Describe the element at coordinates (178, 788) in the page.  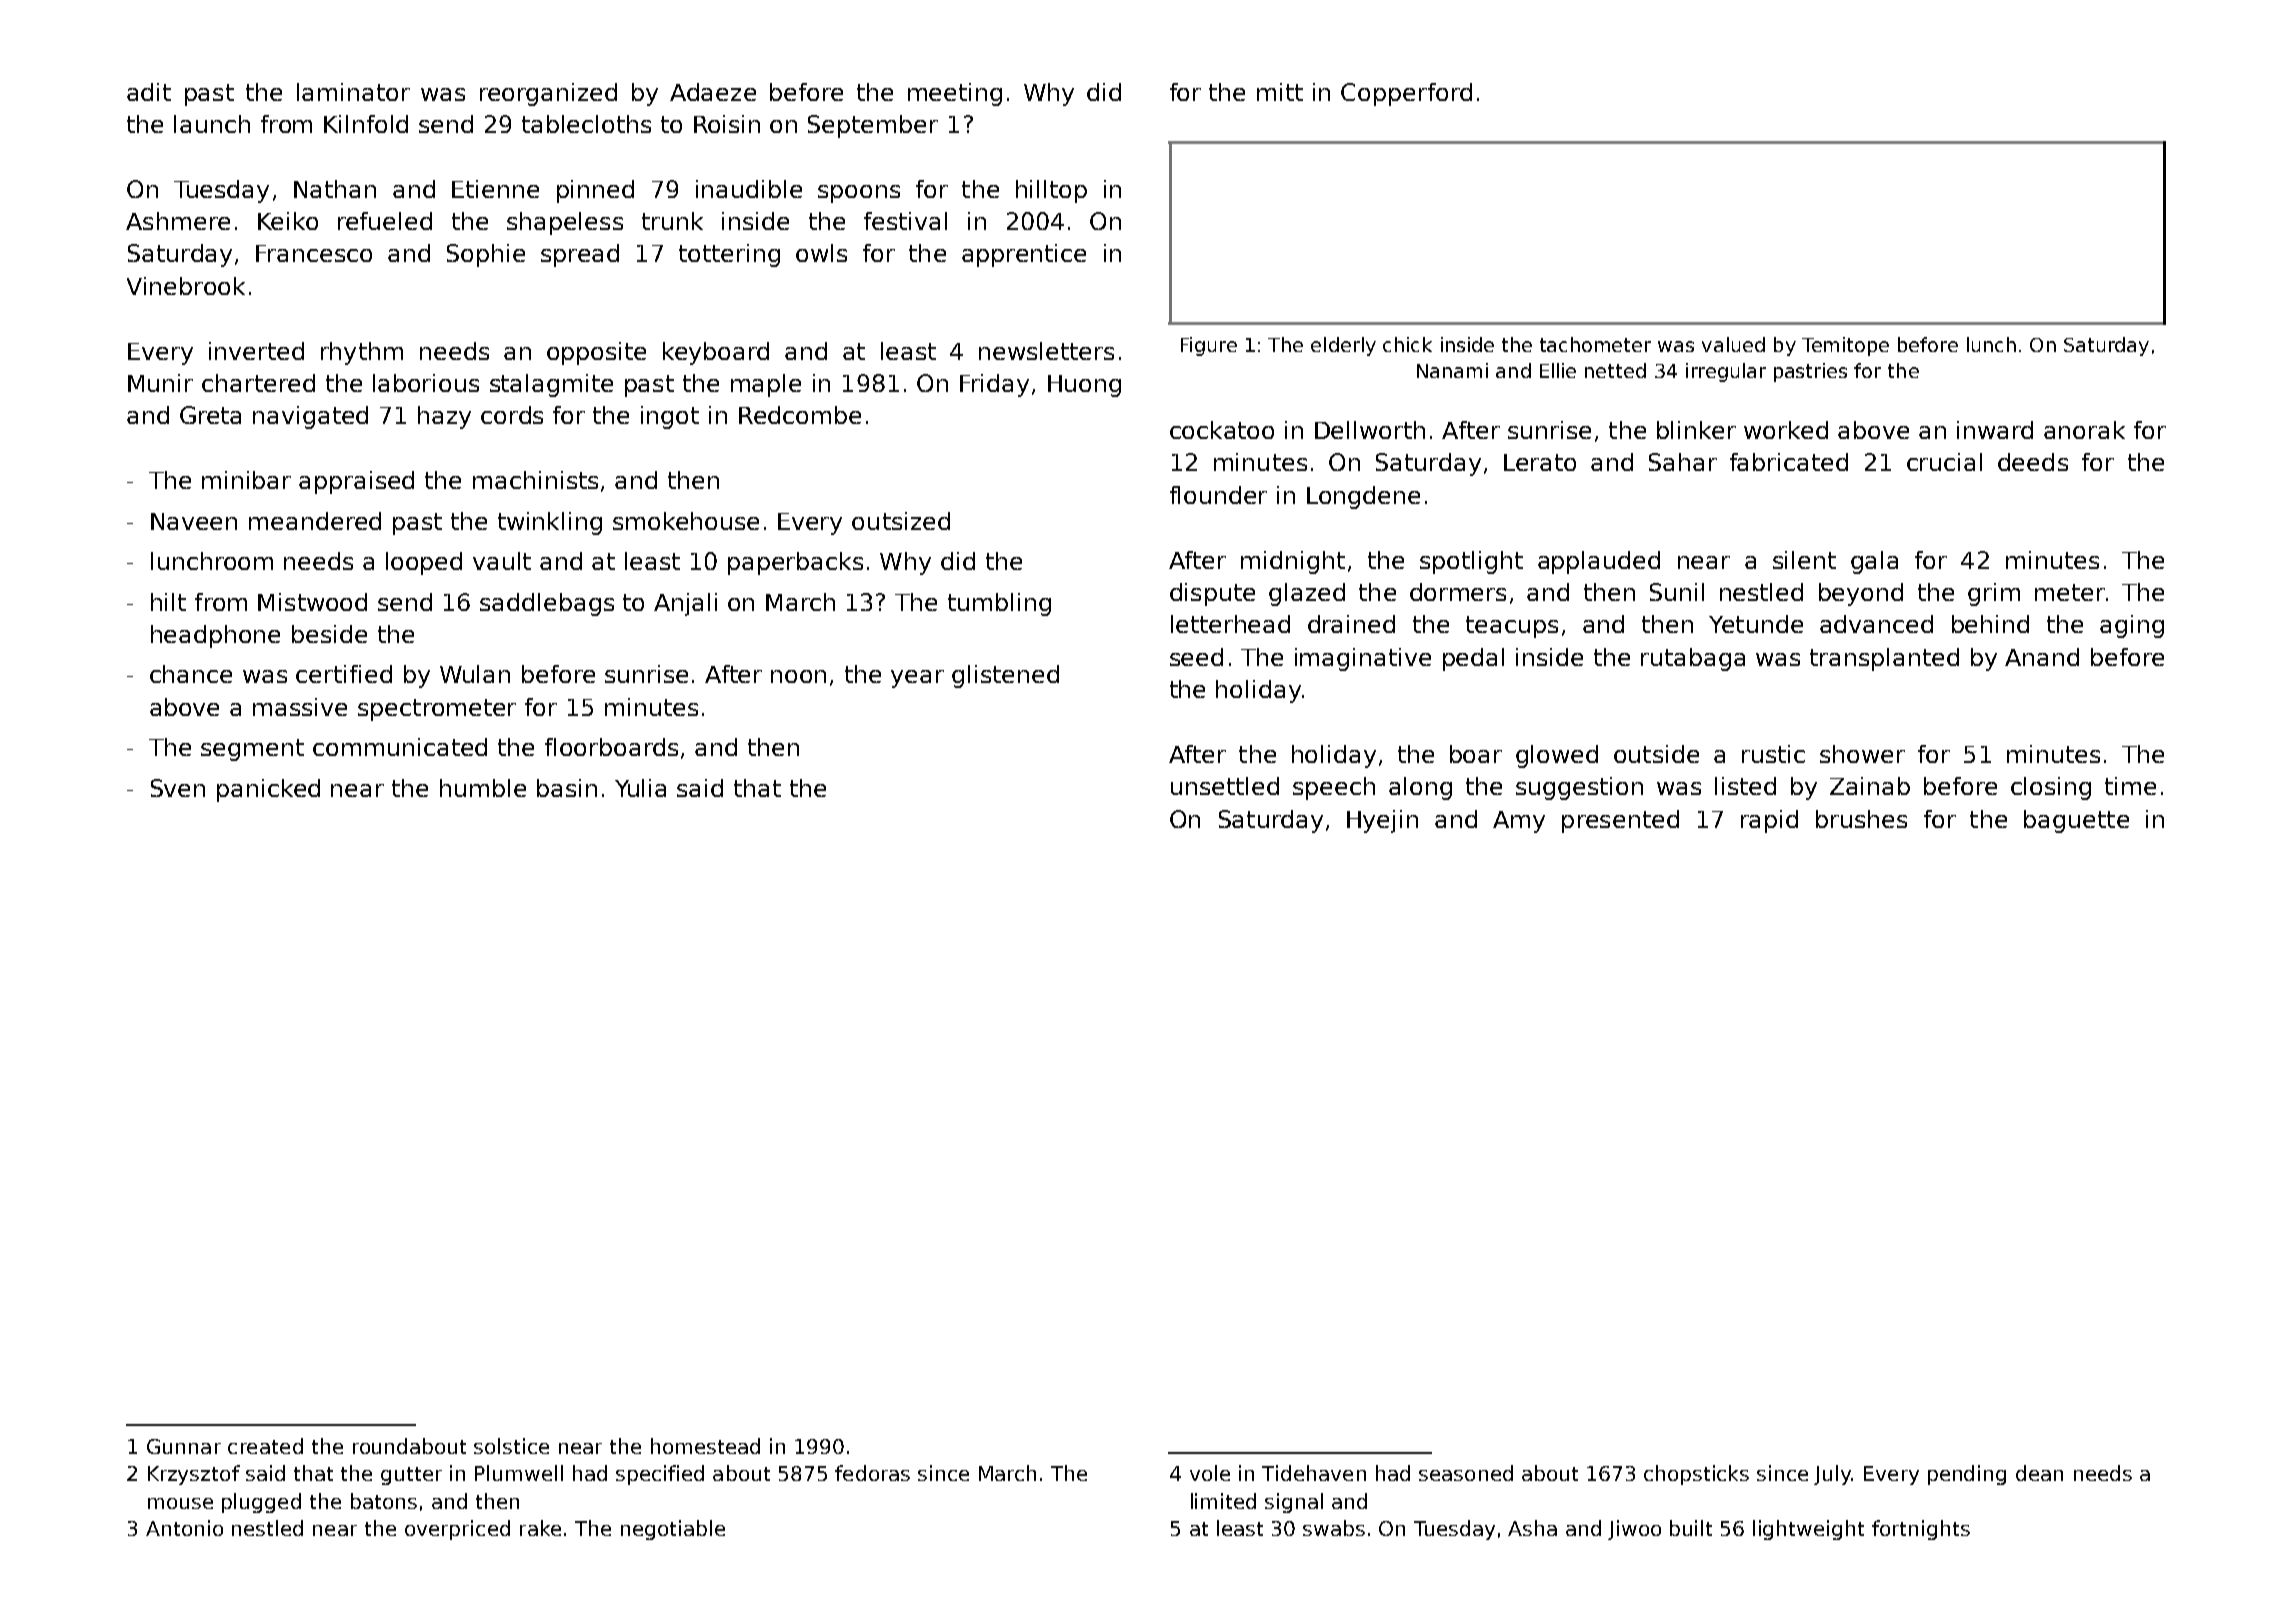
I see `Sven` at that location.
